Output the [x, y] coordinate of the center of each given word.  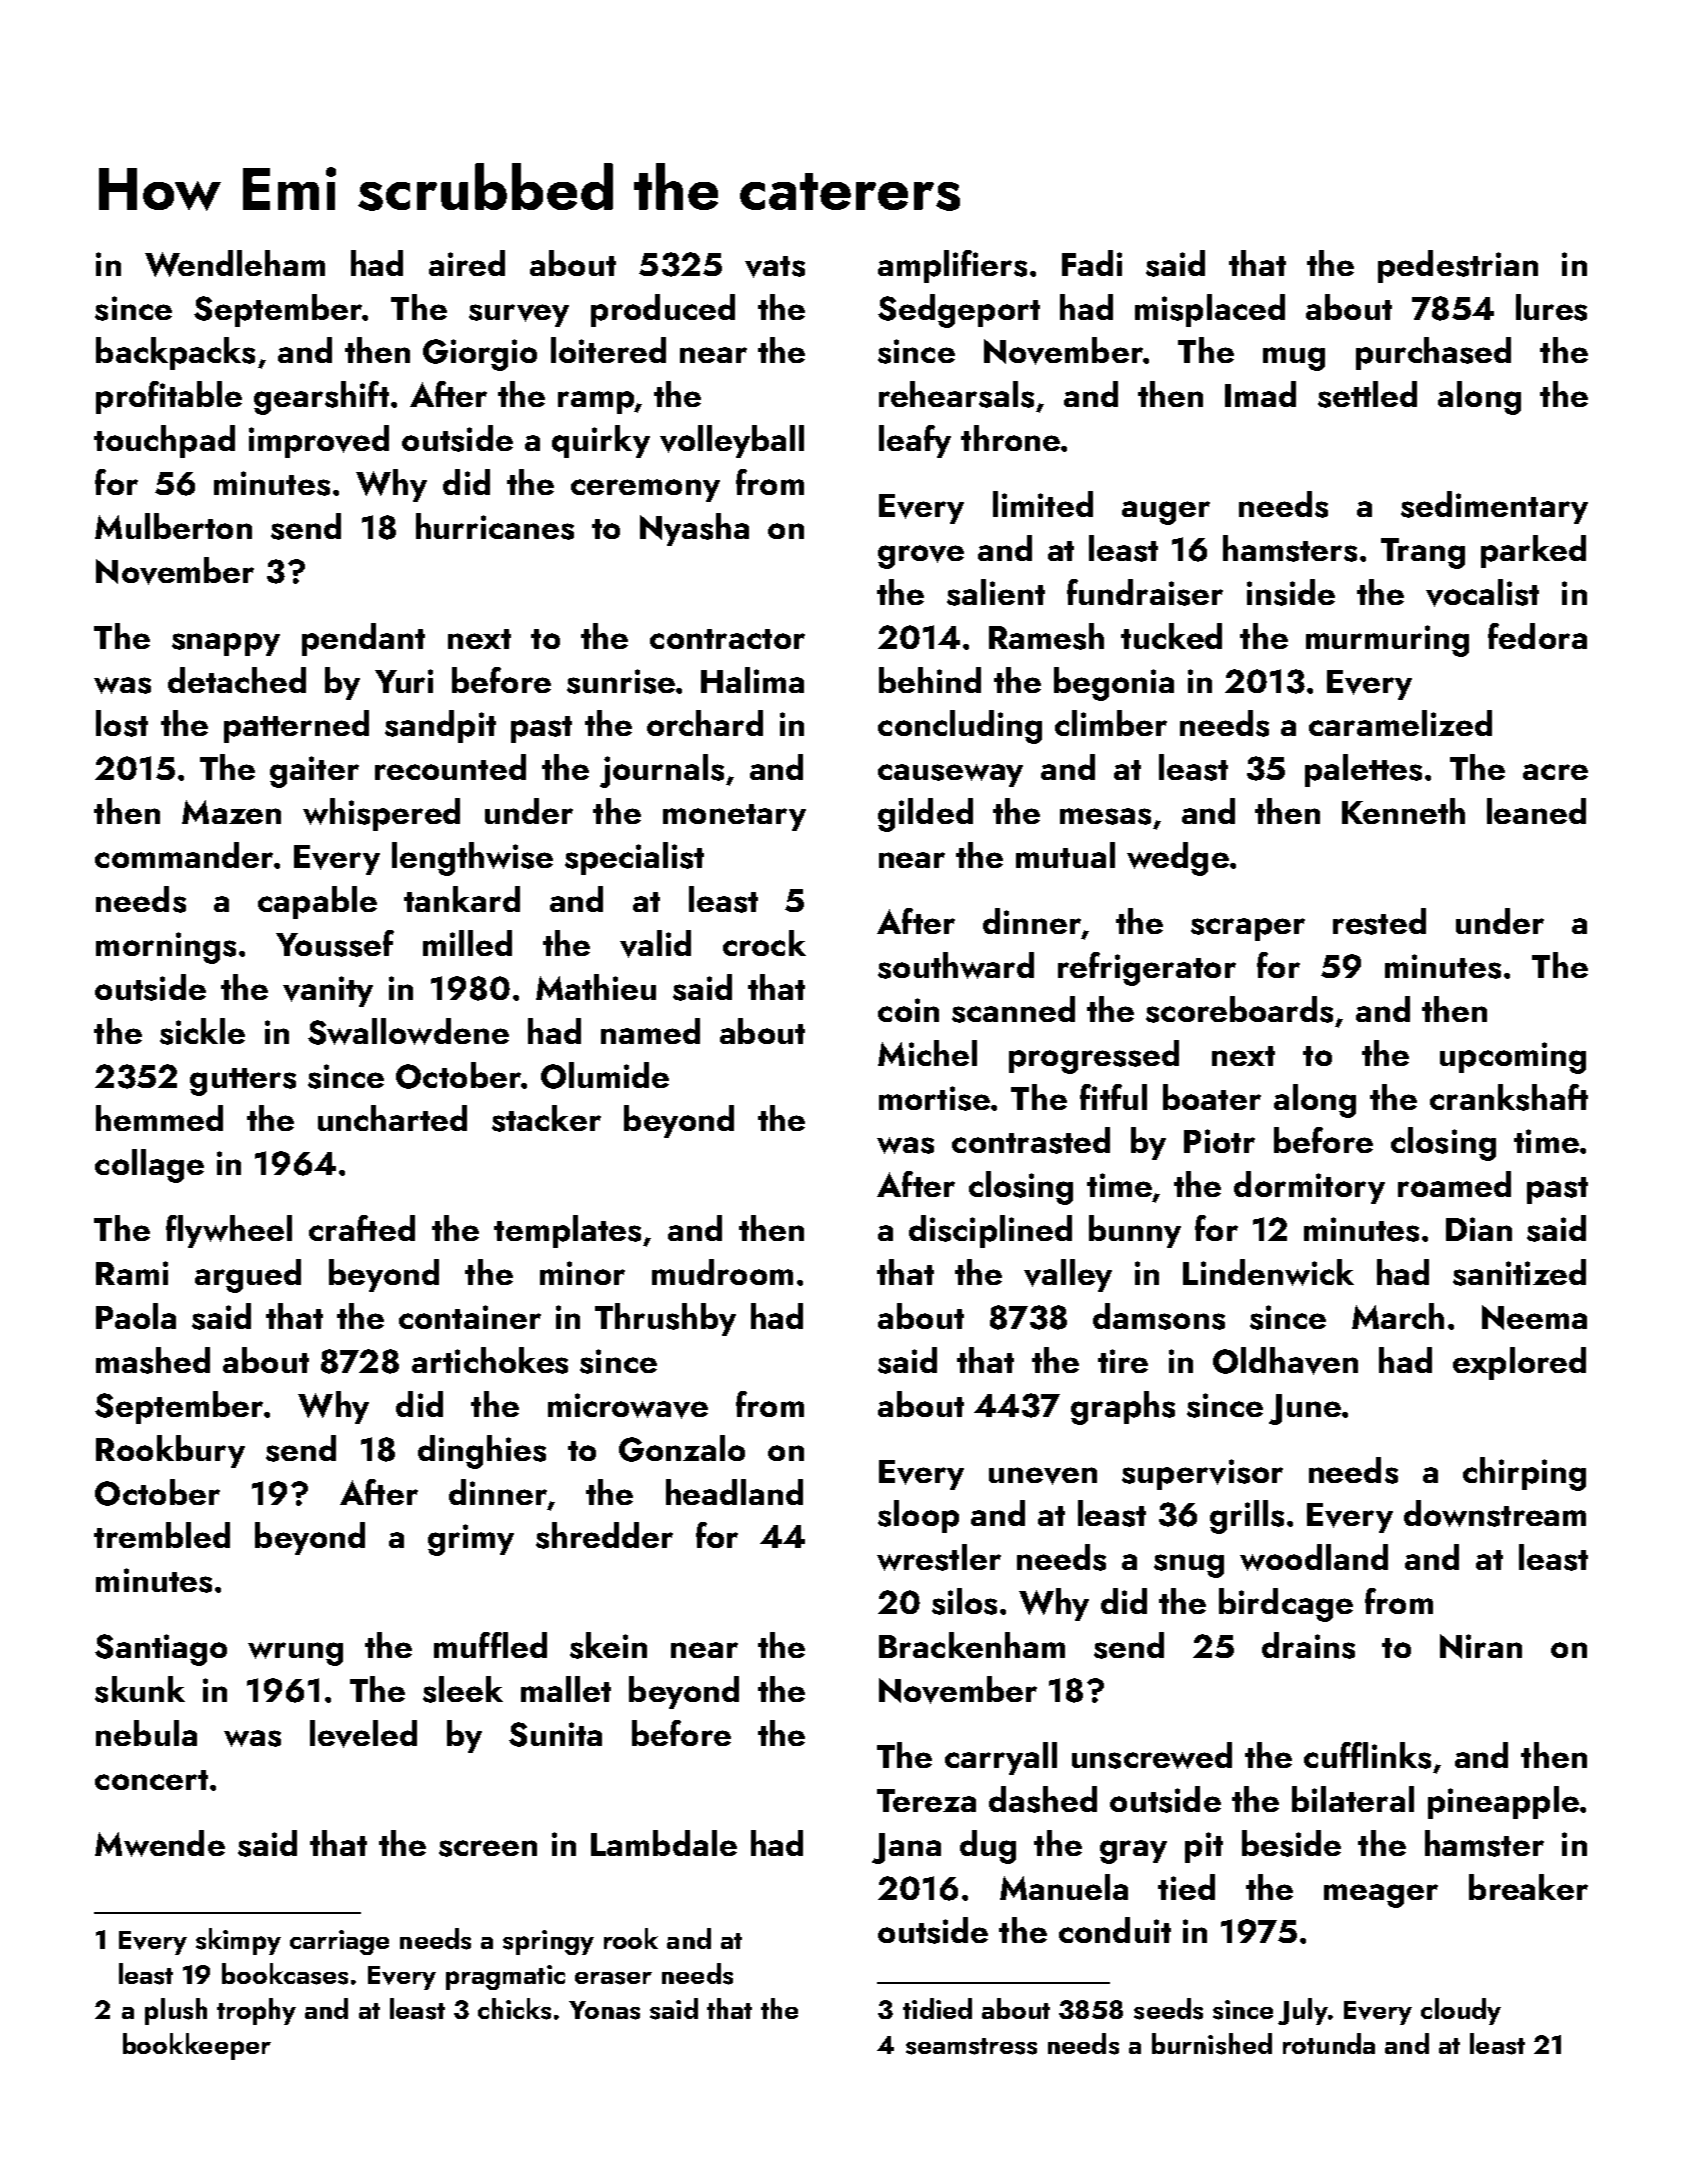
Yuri [404, 681]
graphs [1123, 1408]
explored [1519, 1363]
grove [921, 557]
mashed [153, 1360]
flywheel [229, 1231]
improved [319, 441]
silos [964, 1601]
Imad [1260, 394]
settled [1367, 394]
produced [663, 310]
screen [488, 1848]
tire [1123, 1361]
